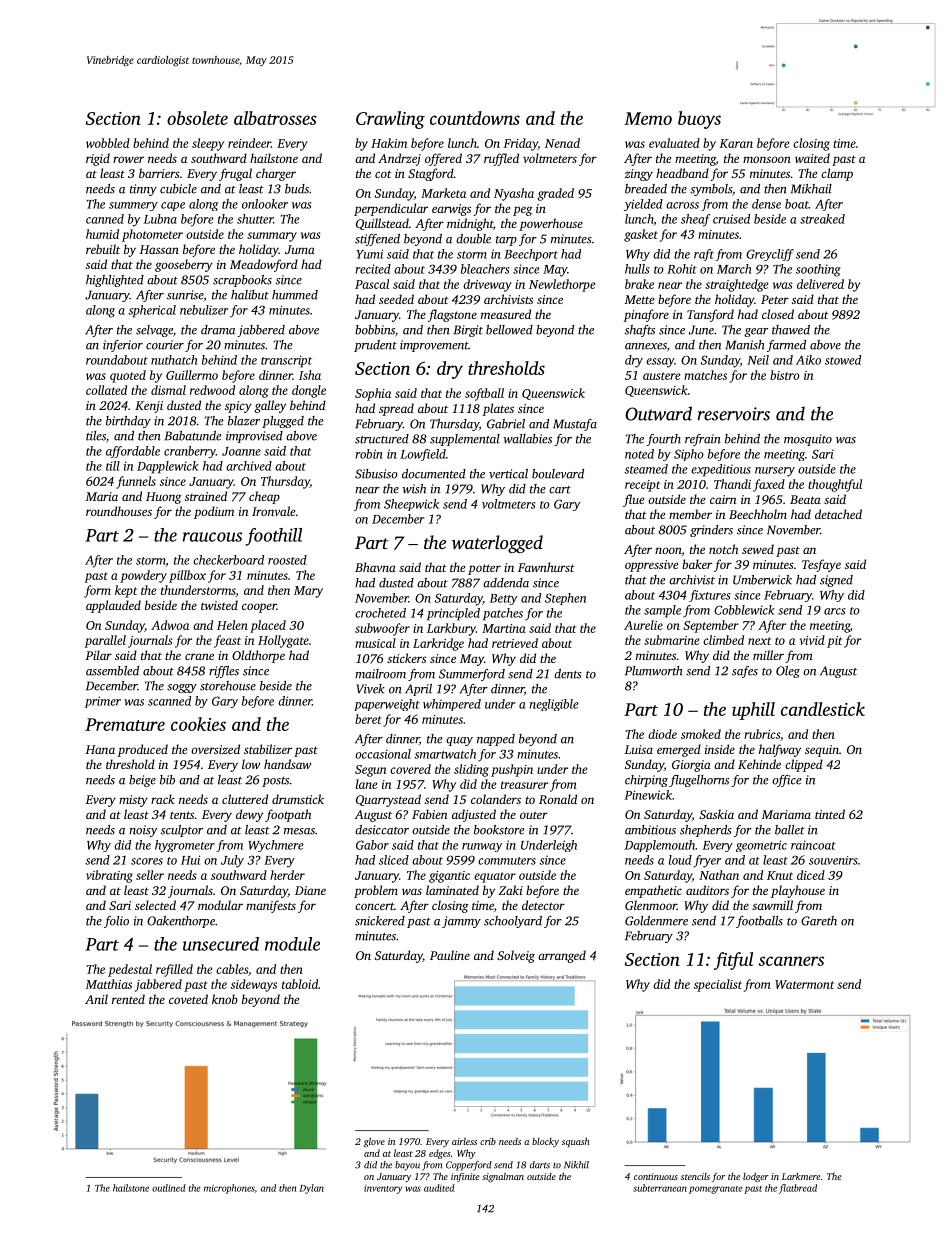  I want to click on buoys, so click(699, 120).
